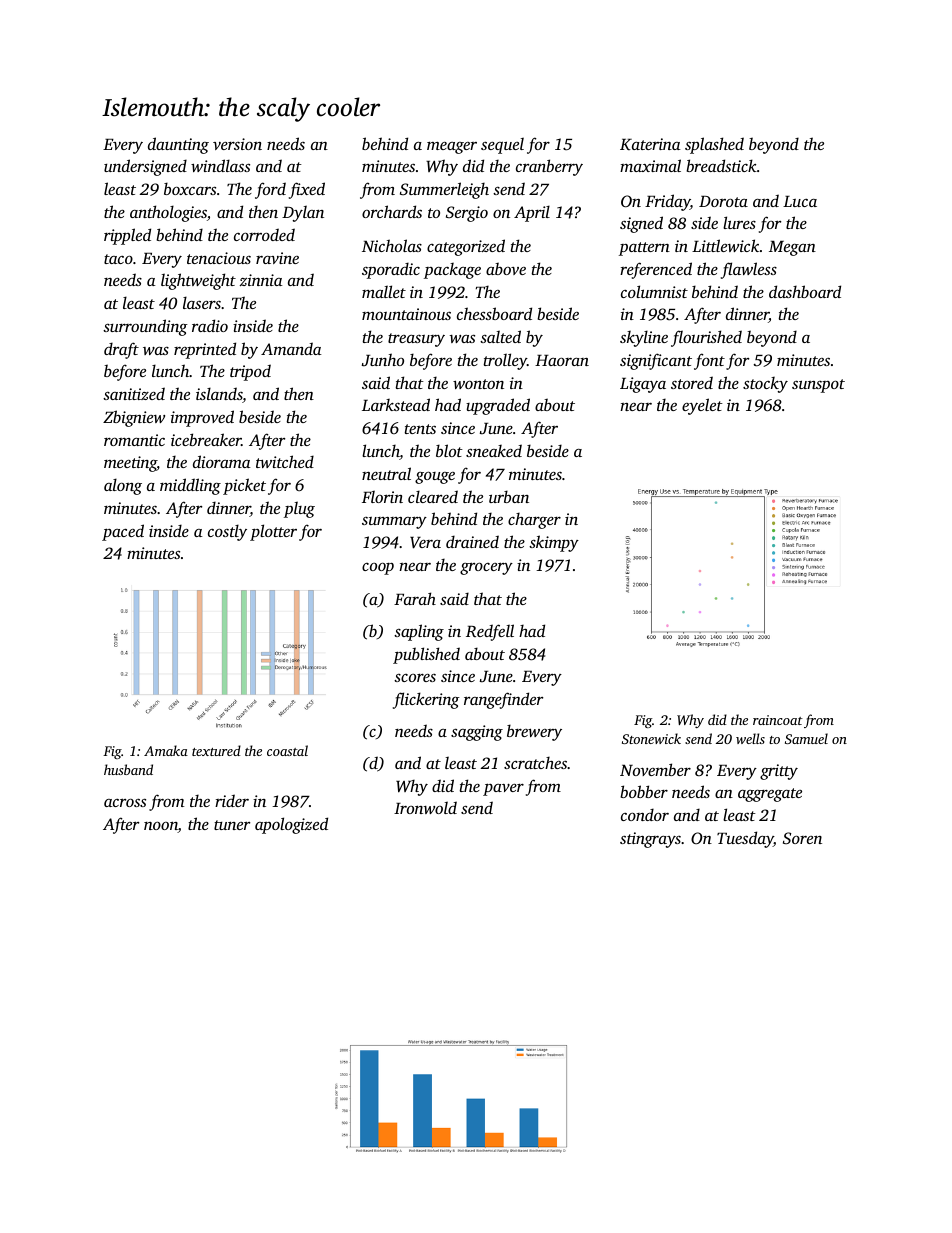 The height and width of the screenshot is (1233, 952). What do you see at coordinates (394, 522) in the screenshot?
I see `summary` at bounding box center [394, 522].
